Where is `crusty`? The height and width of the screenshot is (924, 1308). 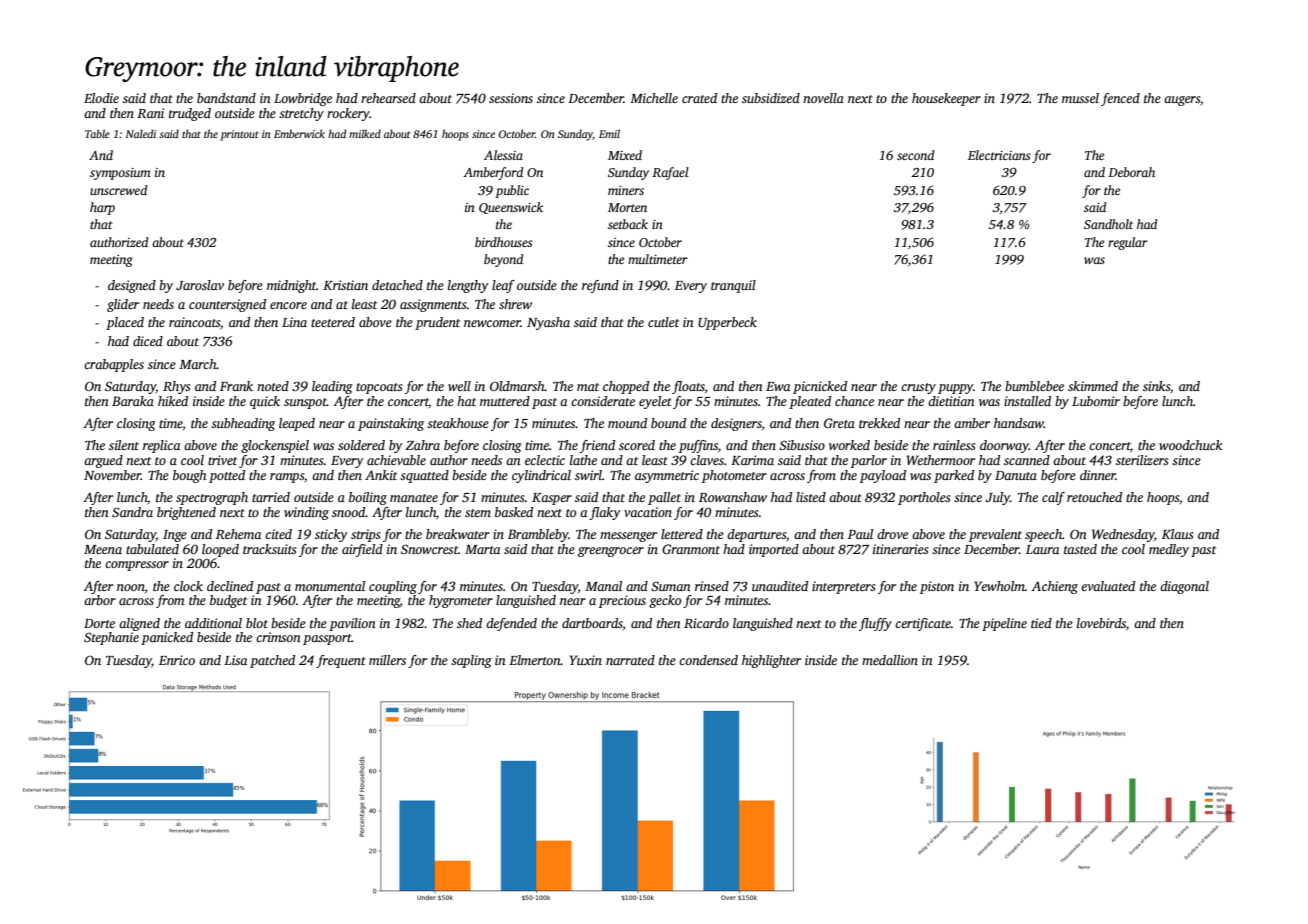 crusty is located at coordinates (918, 388).
